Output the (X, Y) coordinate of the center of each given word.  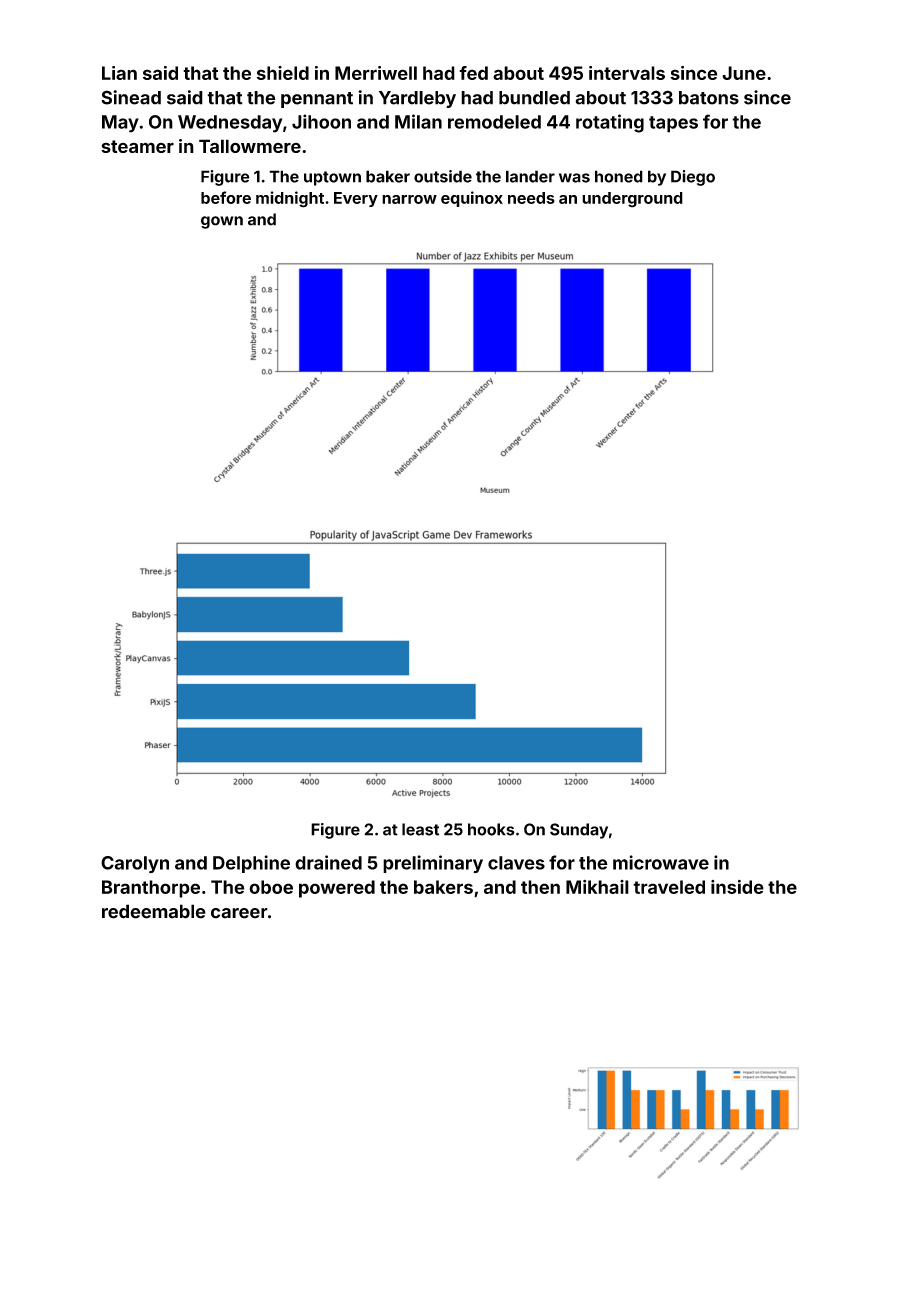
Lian (119, 73)
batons (709, 98)
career (239, 913)
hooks (491, 829)
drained (328, 862)
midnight (290, 199)
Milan (418, 121)
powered (337, 889)
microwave (661, 862)
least (420, 829)
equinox (472, 199)
